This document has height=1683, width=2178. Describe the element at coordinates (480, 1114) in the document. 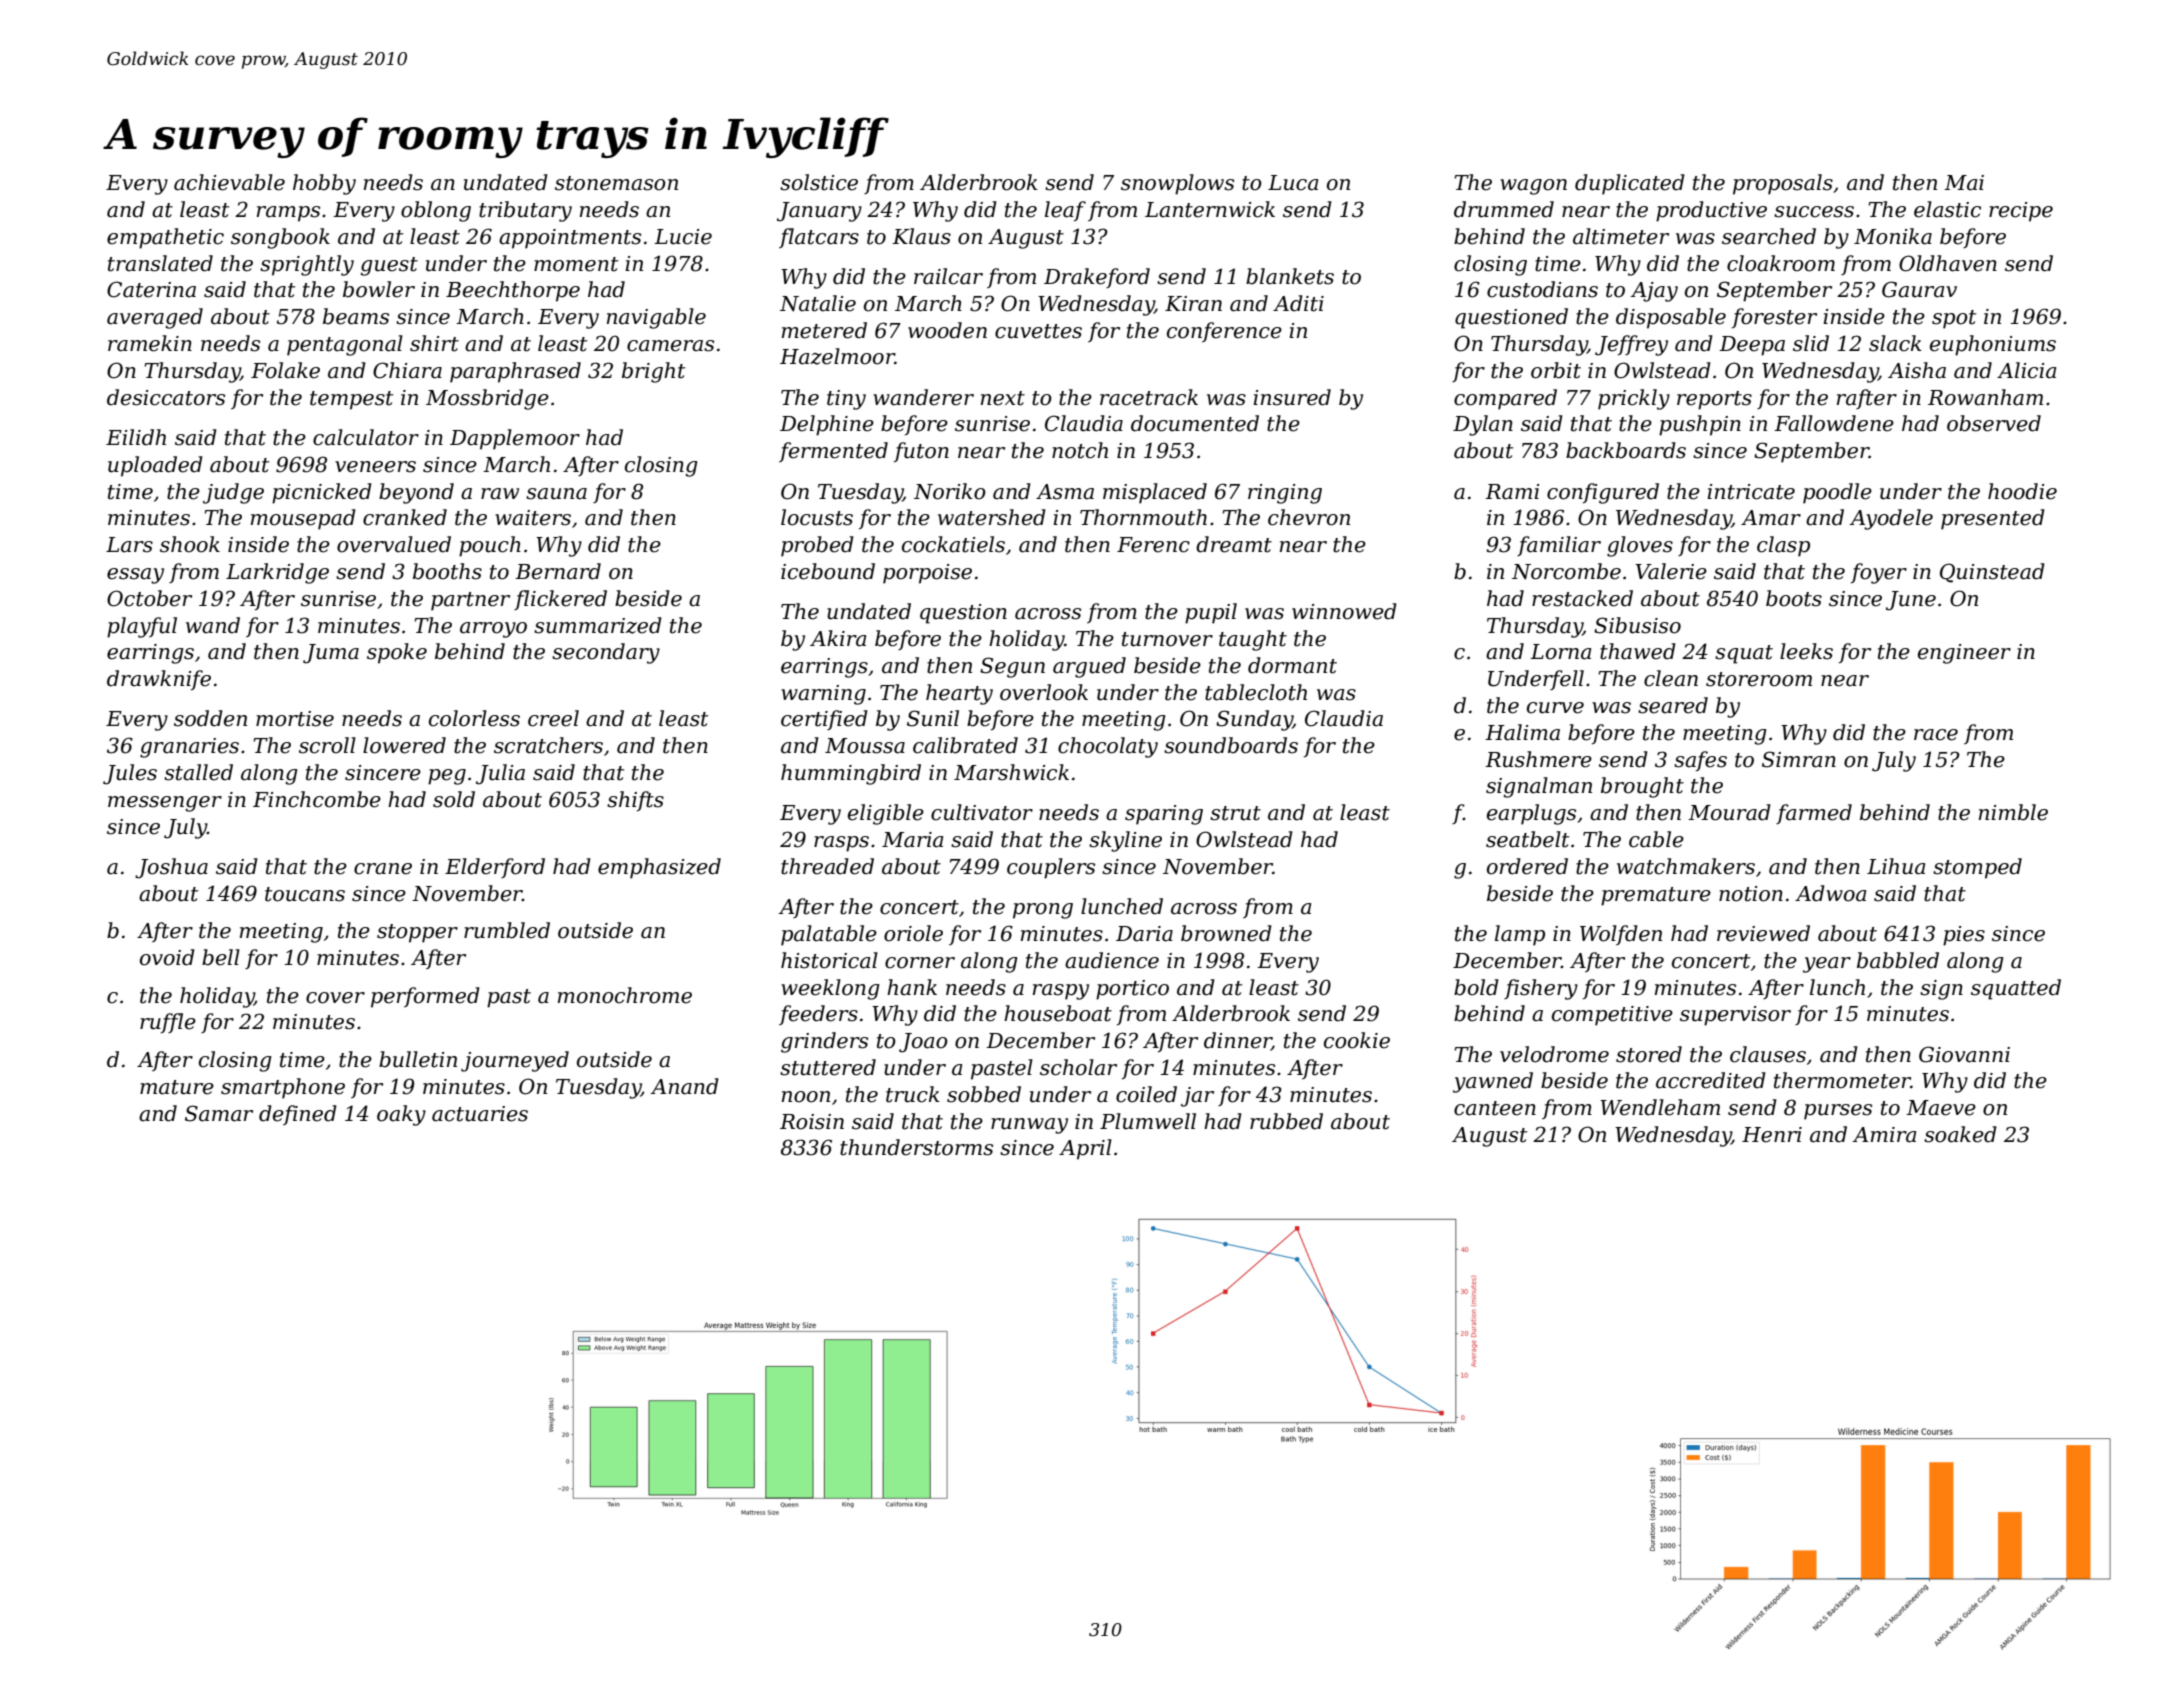

I see `actuaries` at that location.
